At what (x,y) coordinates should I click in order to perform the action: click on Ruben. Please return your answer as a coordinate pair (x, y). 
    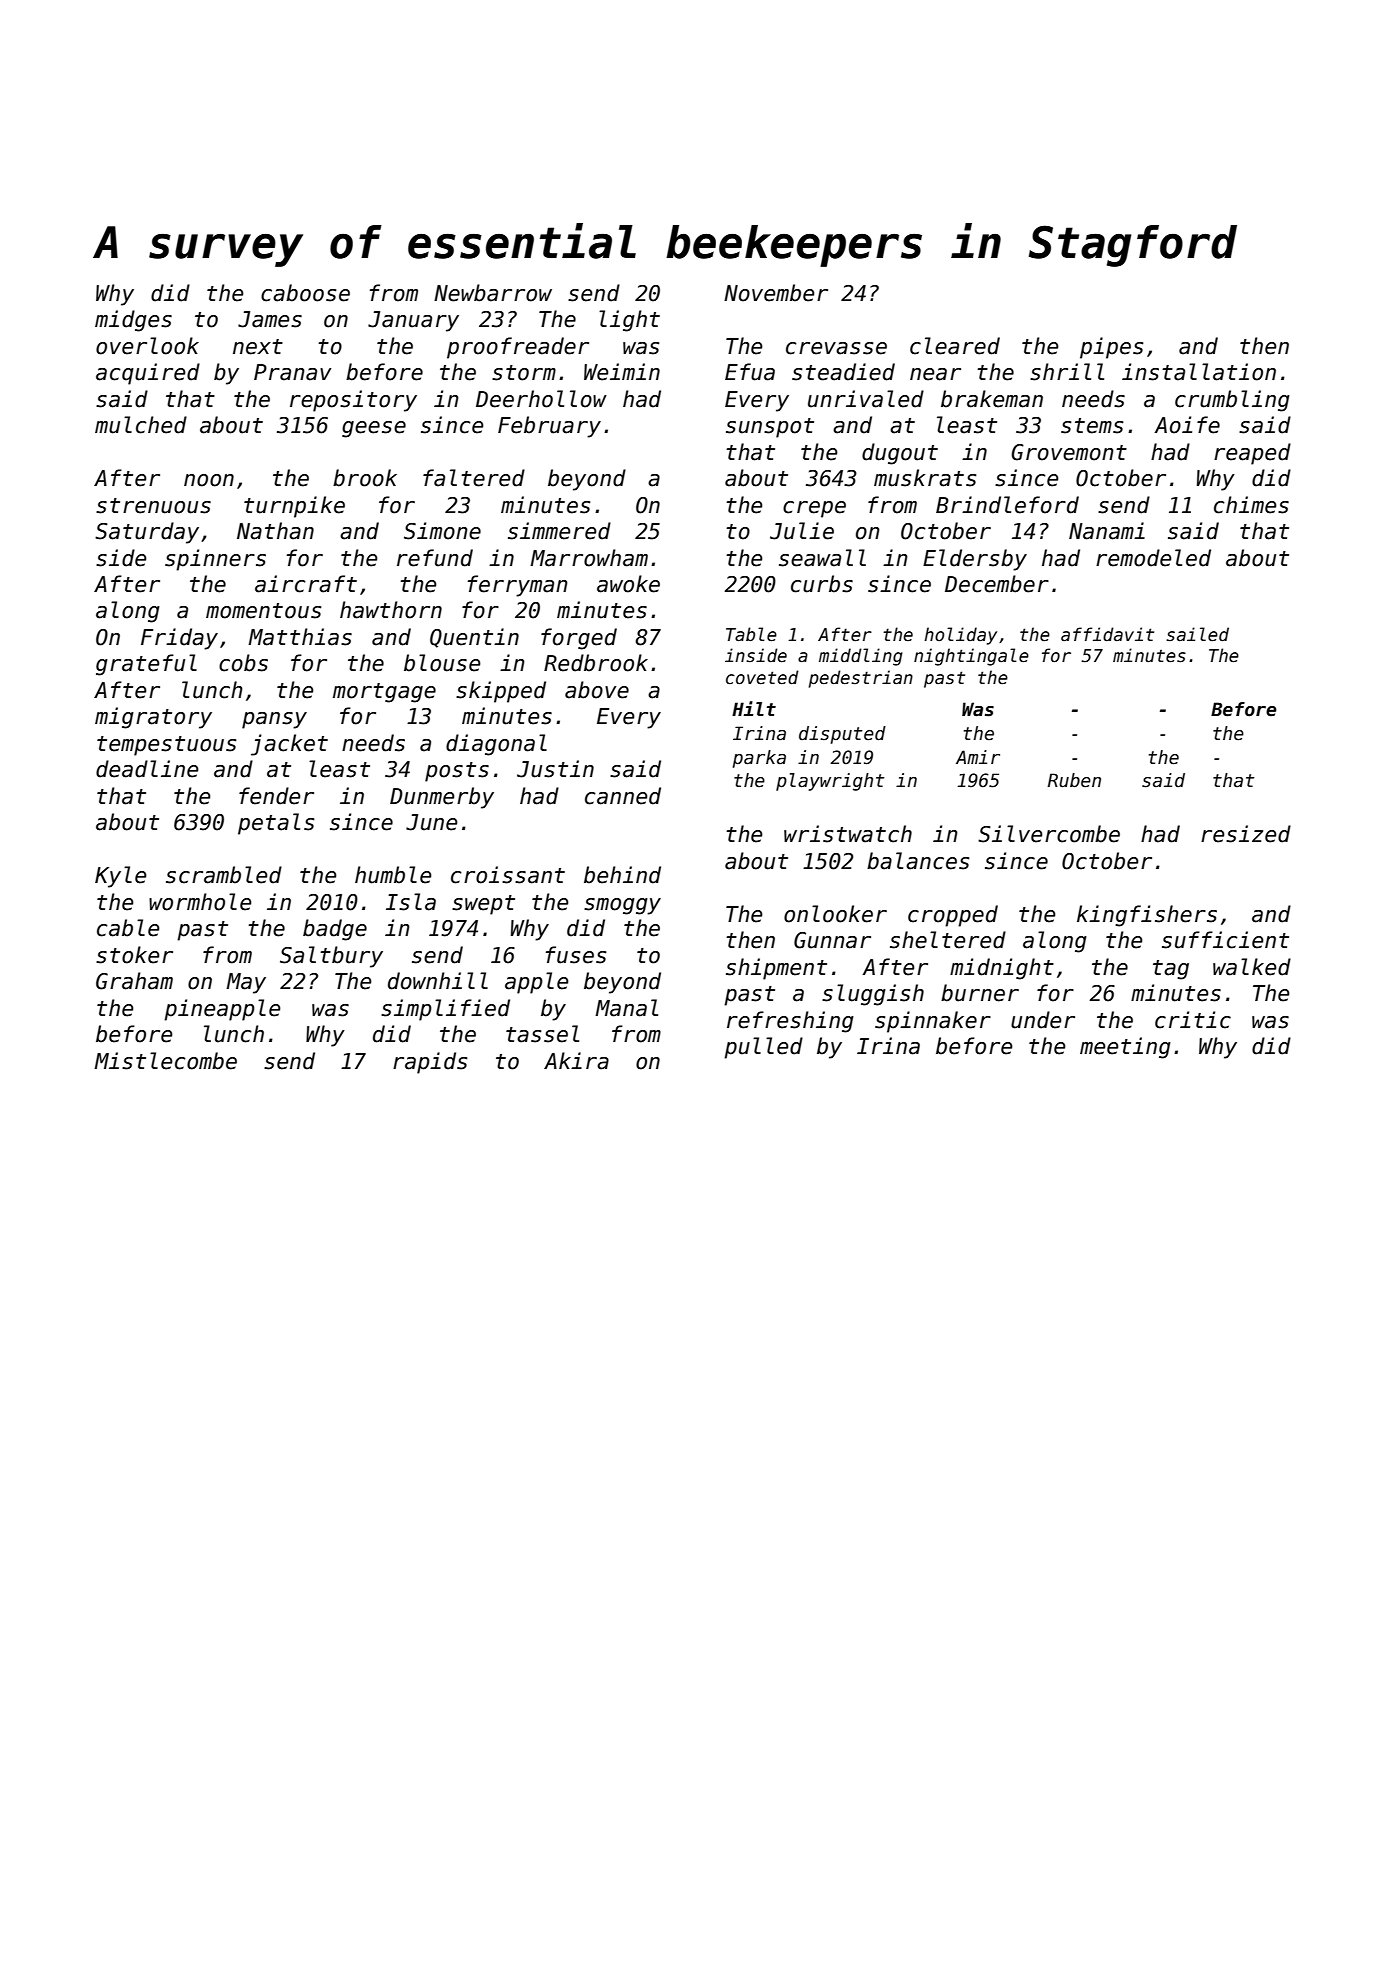
    Looking at the image, I should click on (1074, 780).
